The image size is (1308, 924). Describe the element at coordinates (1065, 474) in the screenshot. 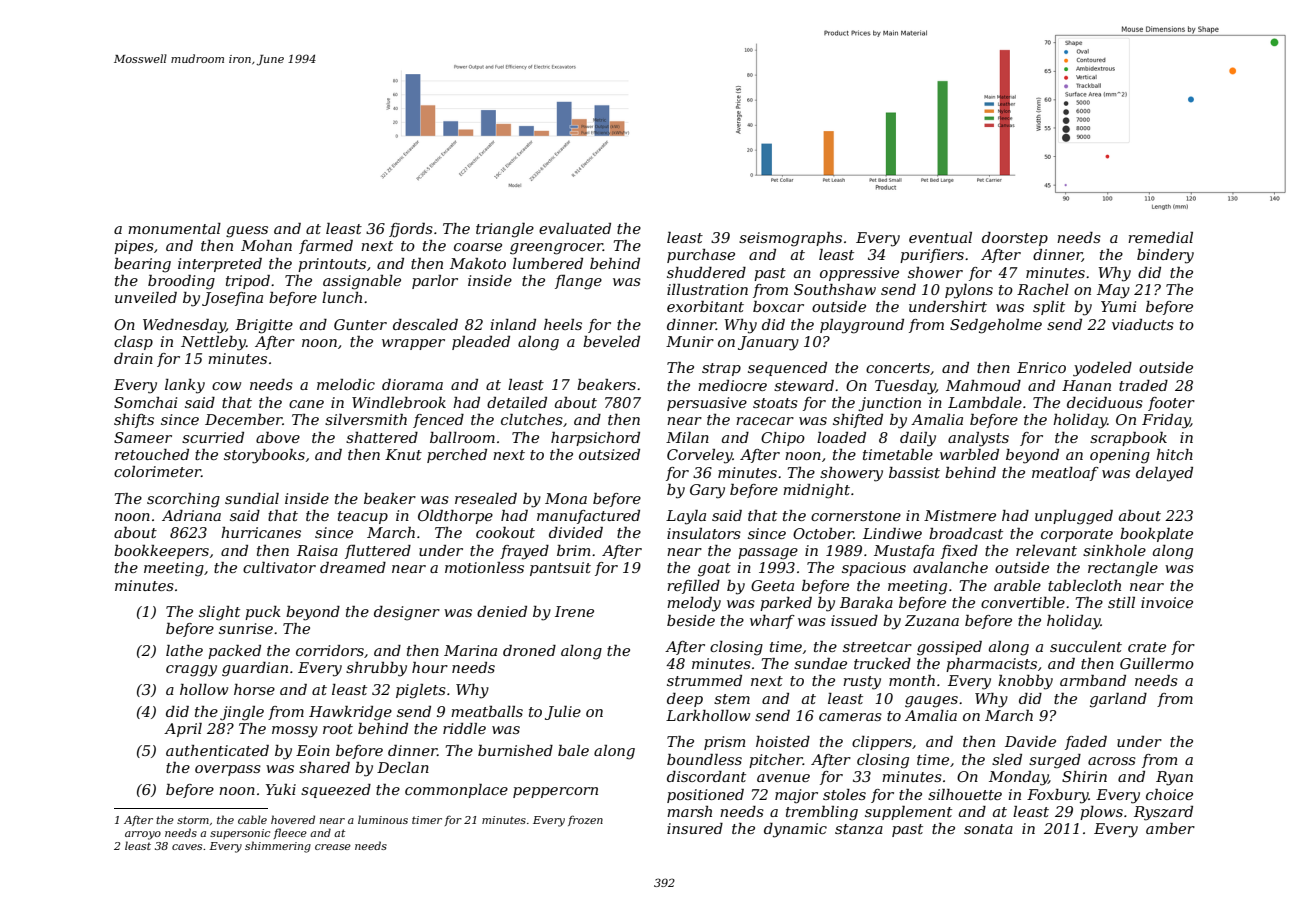

I see `meatloaf` at that location.
